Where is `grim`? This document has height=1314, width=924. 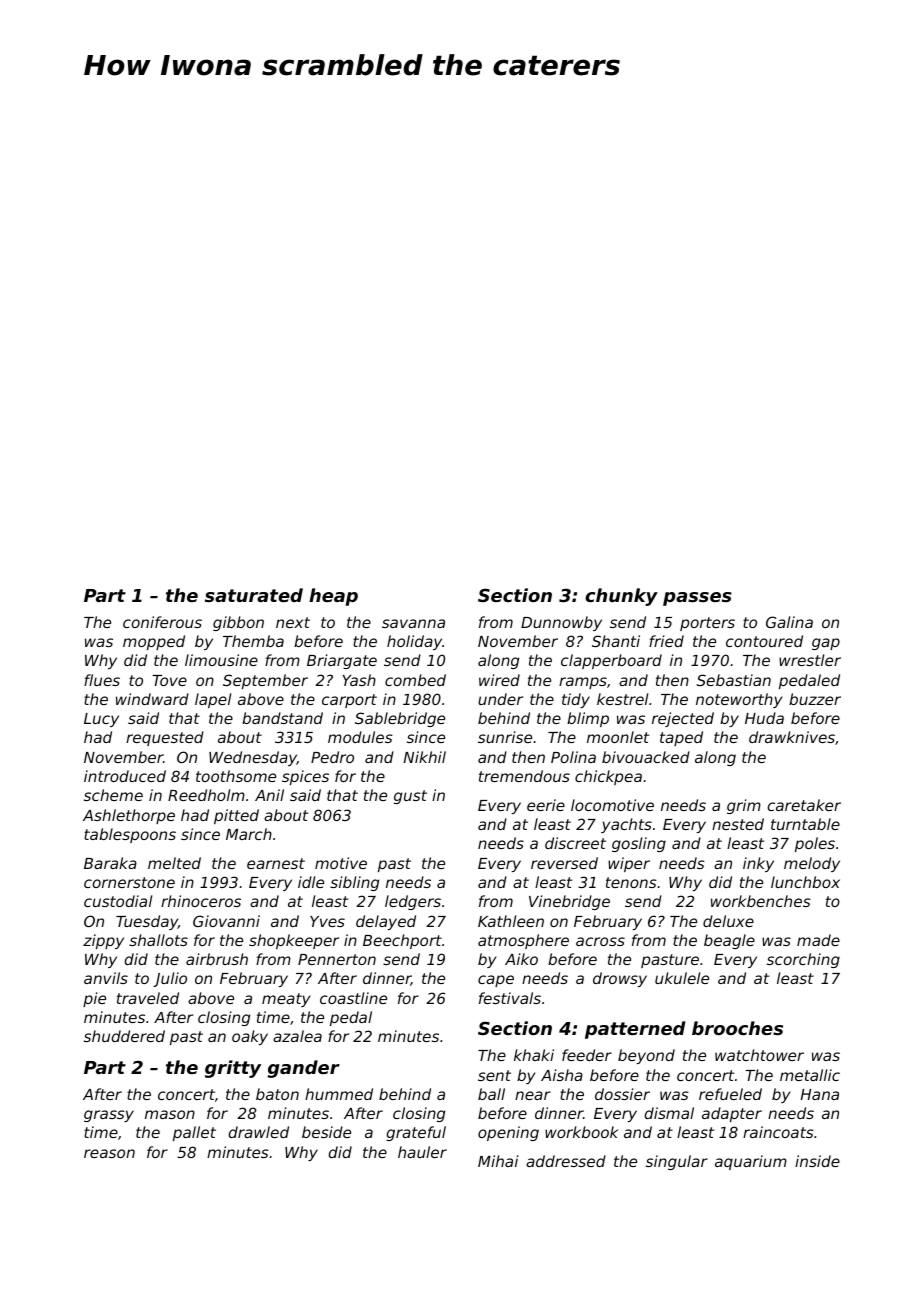
grim is located at coordinates (744, 806).
